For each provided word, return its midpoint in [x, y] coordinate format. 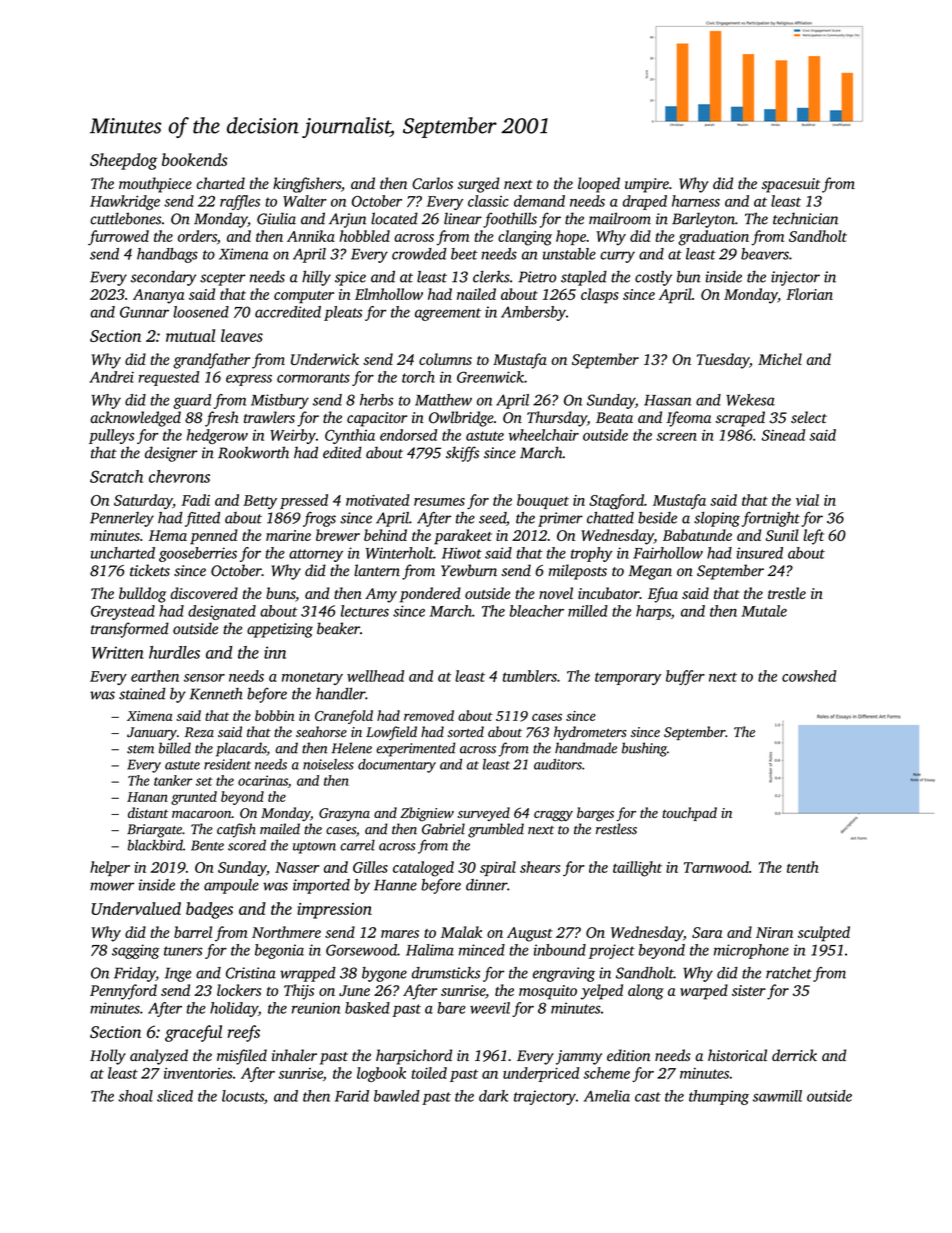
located [394, 218]
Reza [199, 732]
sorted [466, 732]
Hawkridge [125, 202]
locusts [243, 1096]
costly [653, 278]
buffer [685, 677]
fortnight [771, 519]
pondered [430, 595]
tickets [150, 570]
